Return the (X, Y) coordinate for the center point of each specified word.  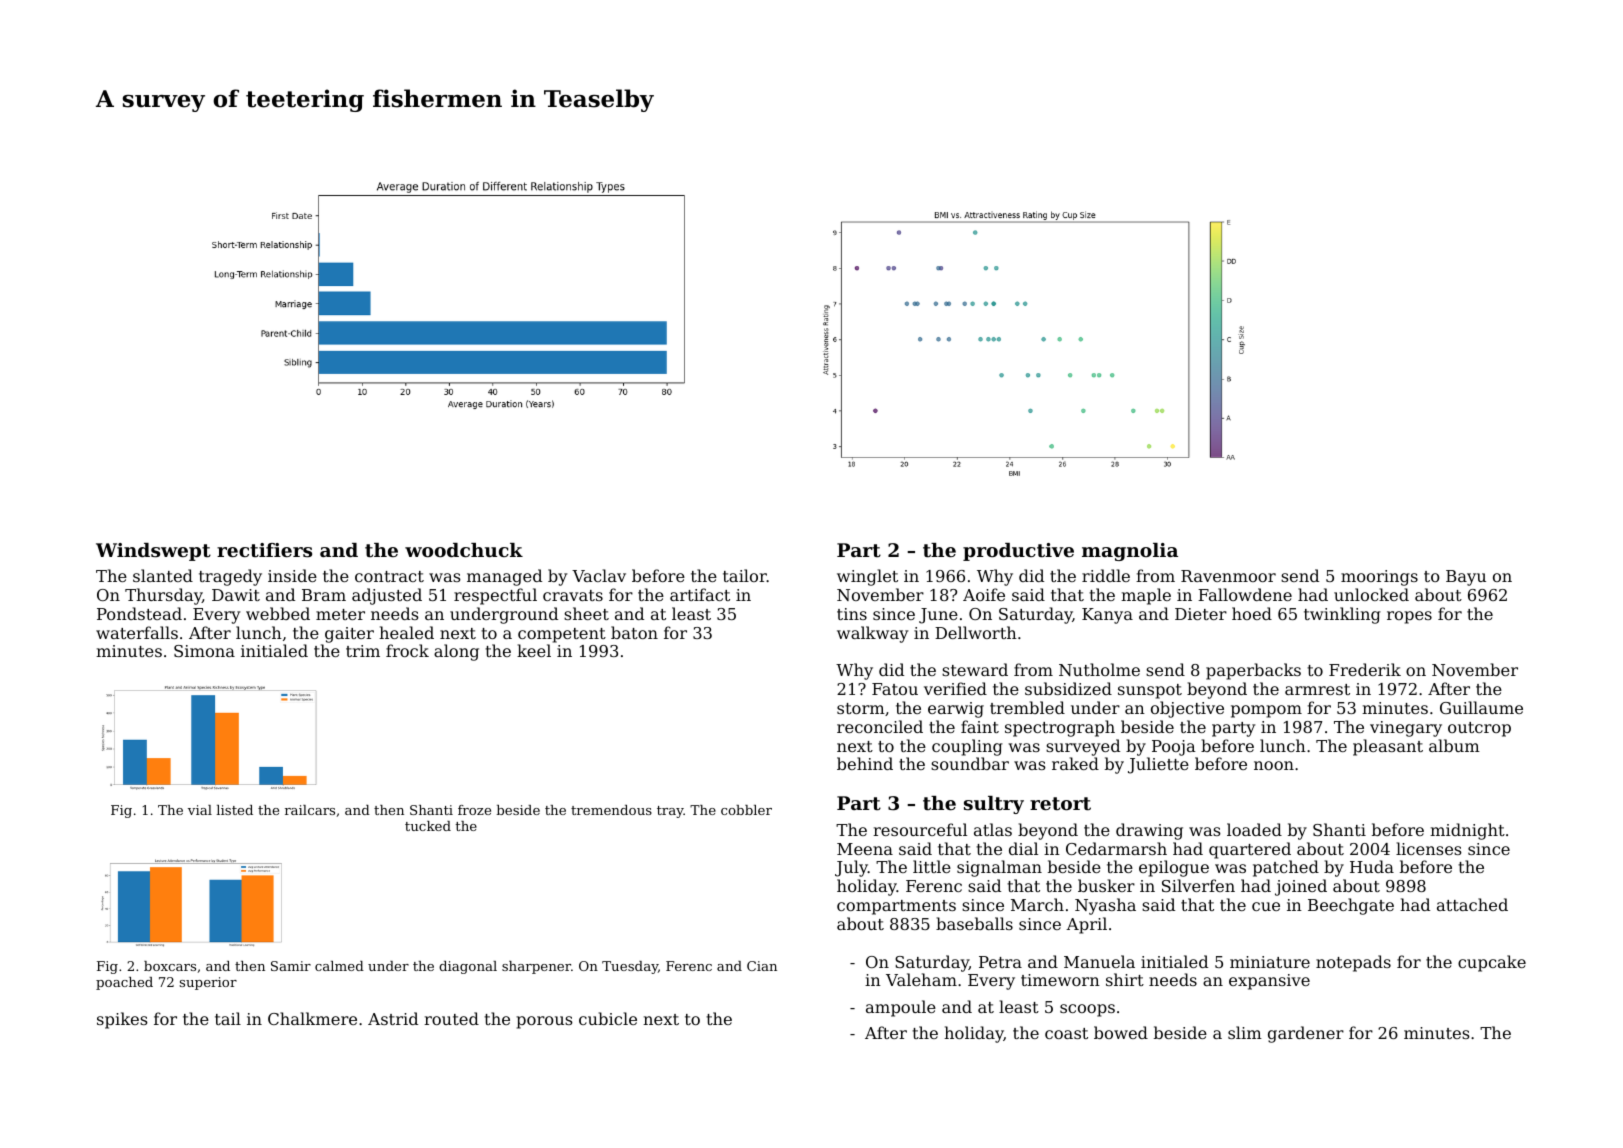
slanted (163, 575)
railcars (310, 810)
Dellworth (976, 632)
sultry (994, 805)
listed (235, 810)
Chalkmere (312, 1018)
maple (1146, 596)
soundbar (970, 763)
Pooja (1174, 748)
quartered (1250, 850)
